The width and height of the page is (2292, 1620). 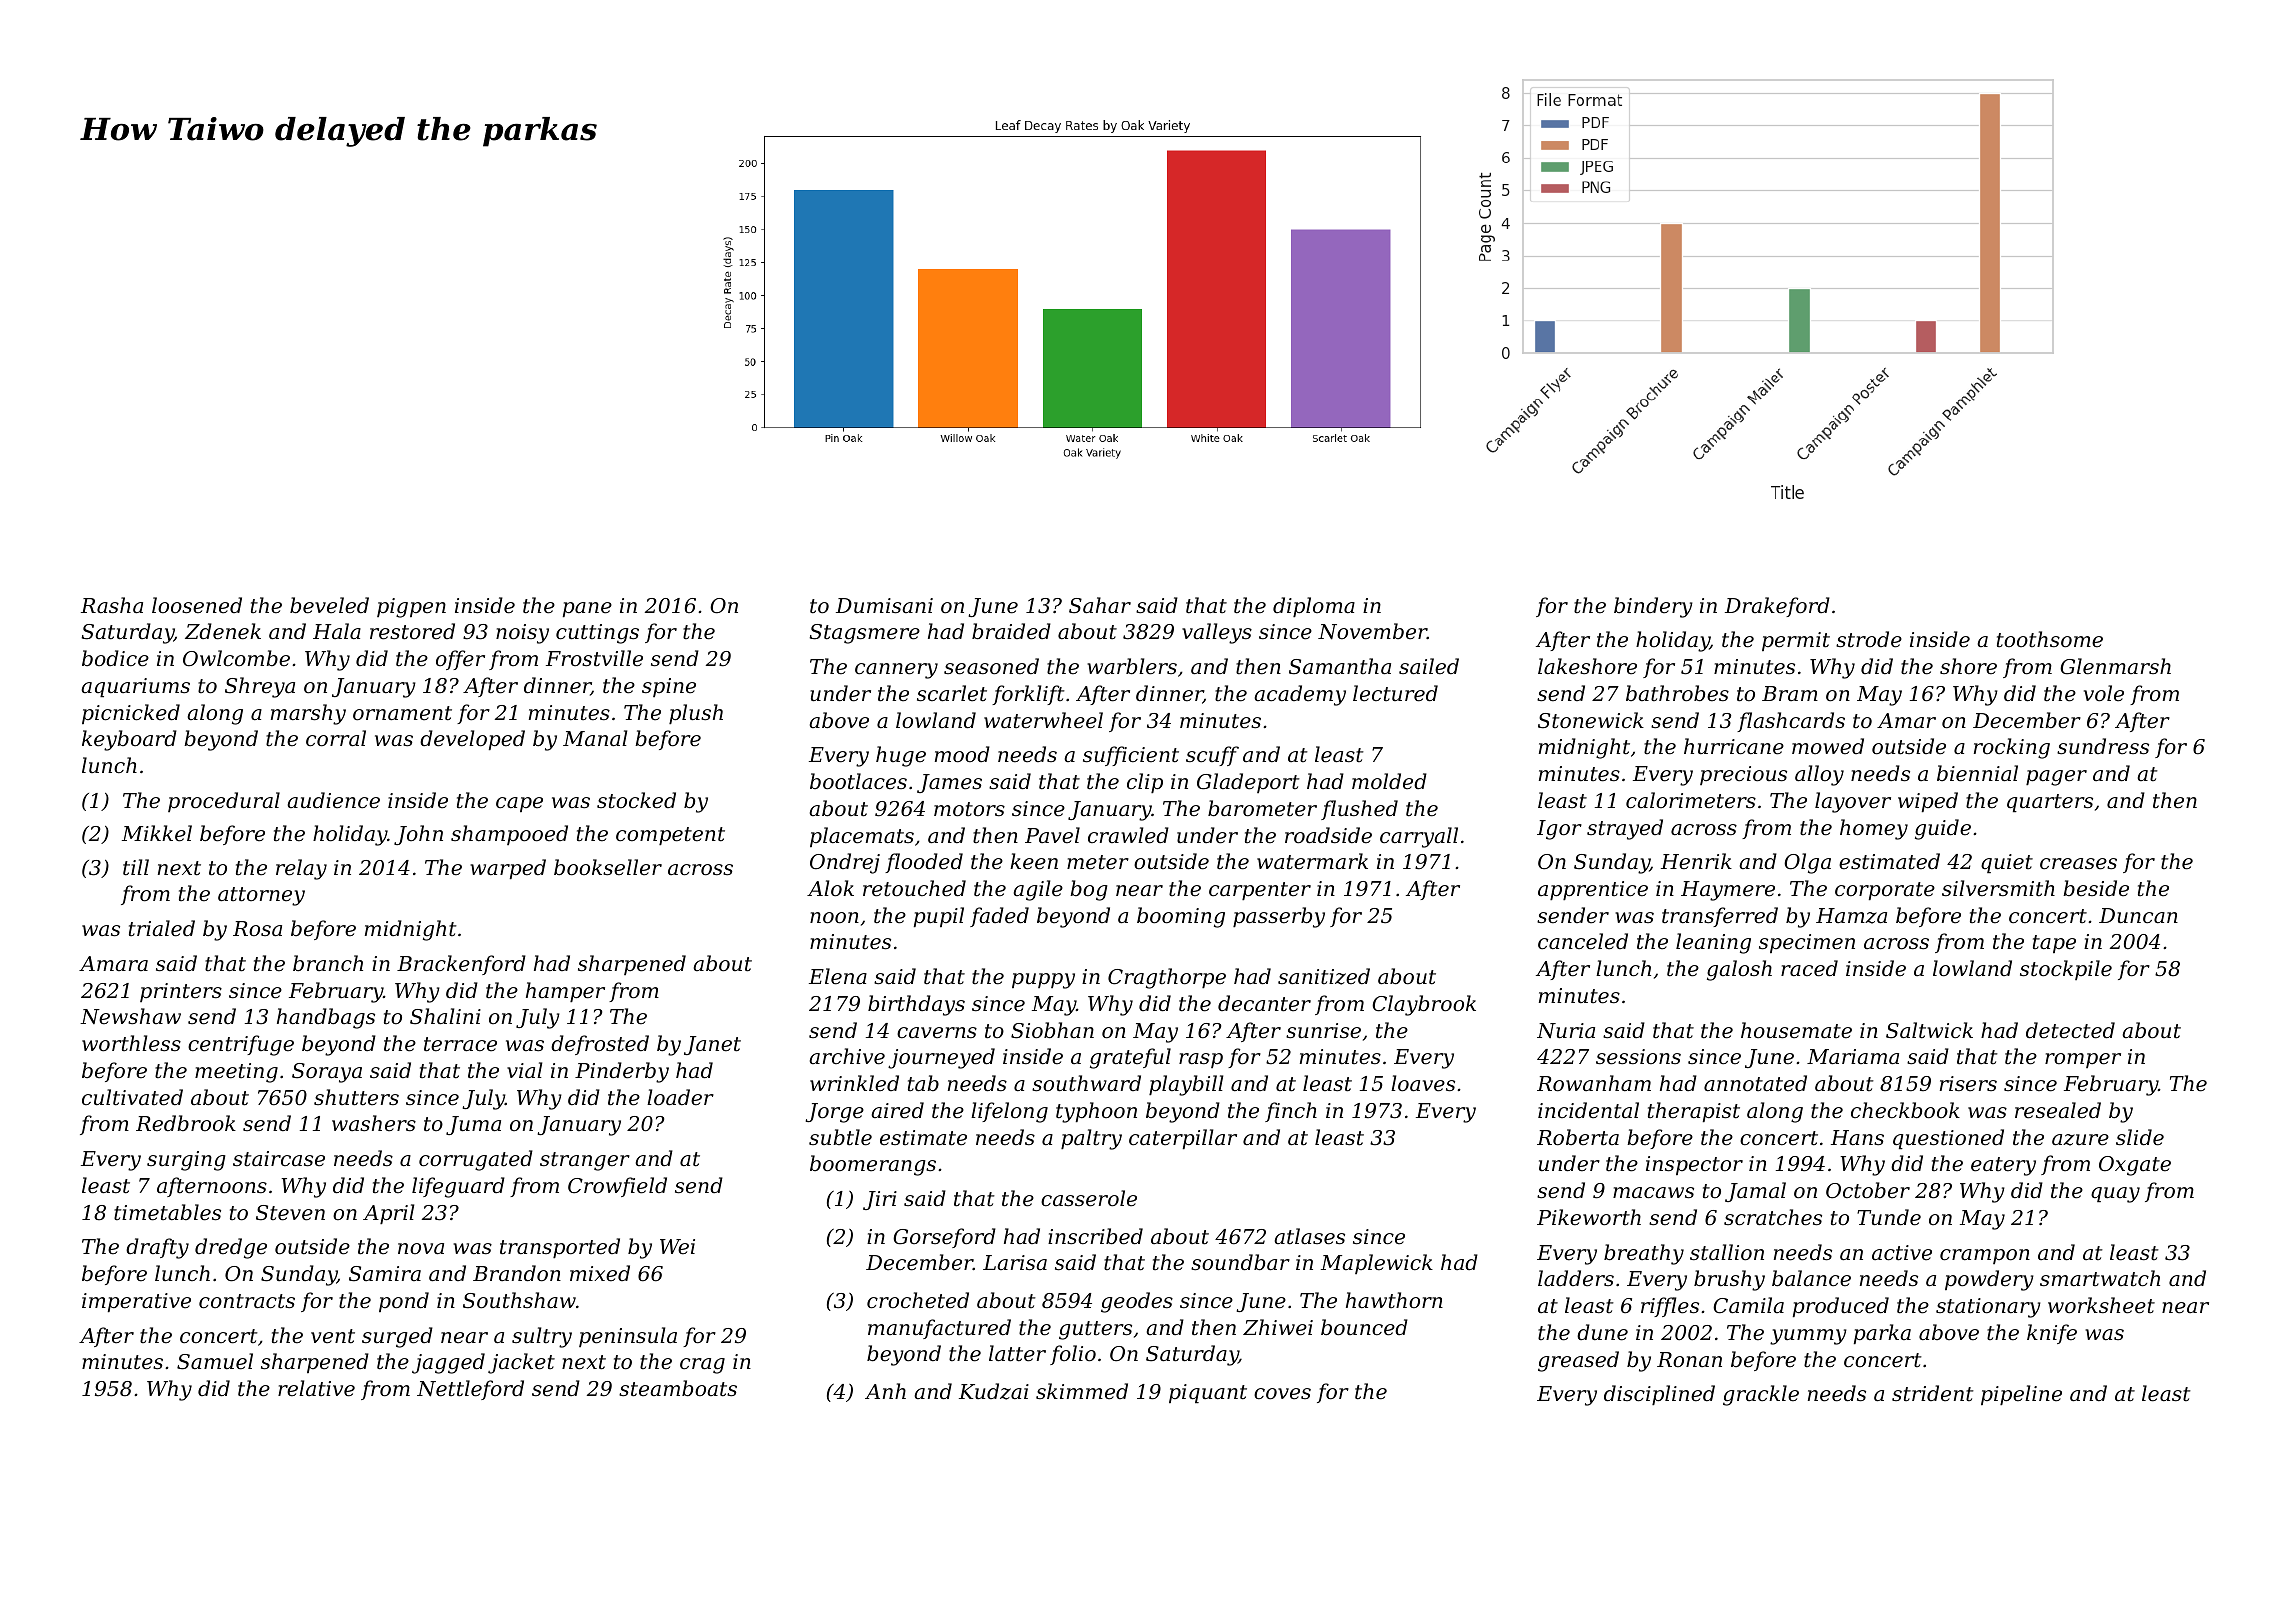 I want to click on offer, so click(x=460, y=660).
